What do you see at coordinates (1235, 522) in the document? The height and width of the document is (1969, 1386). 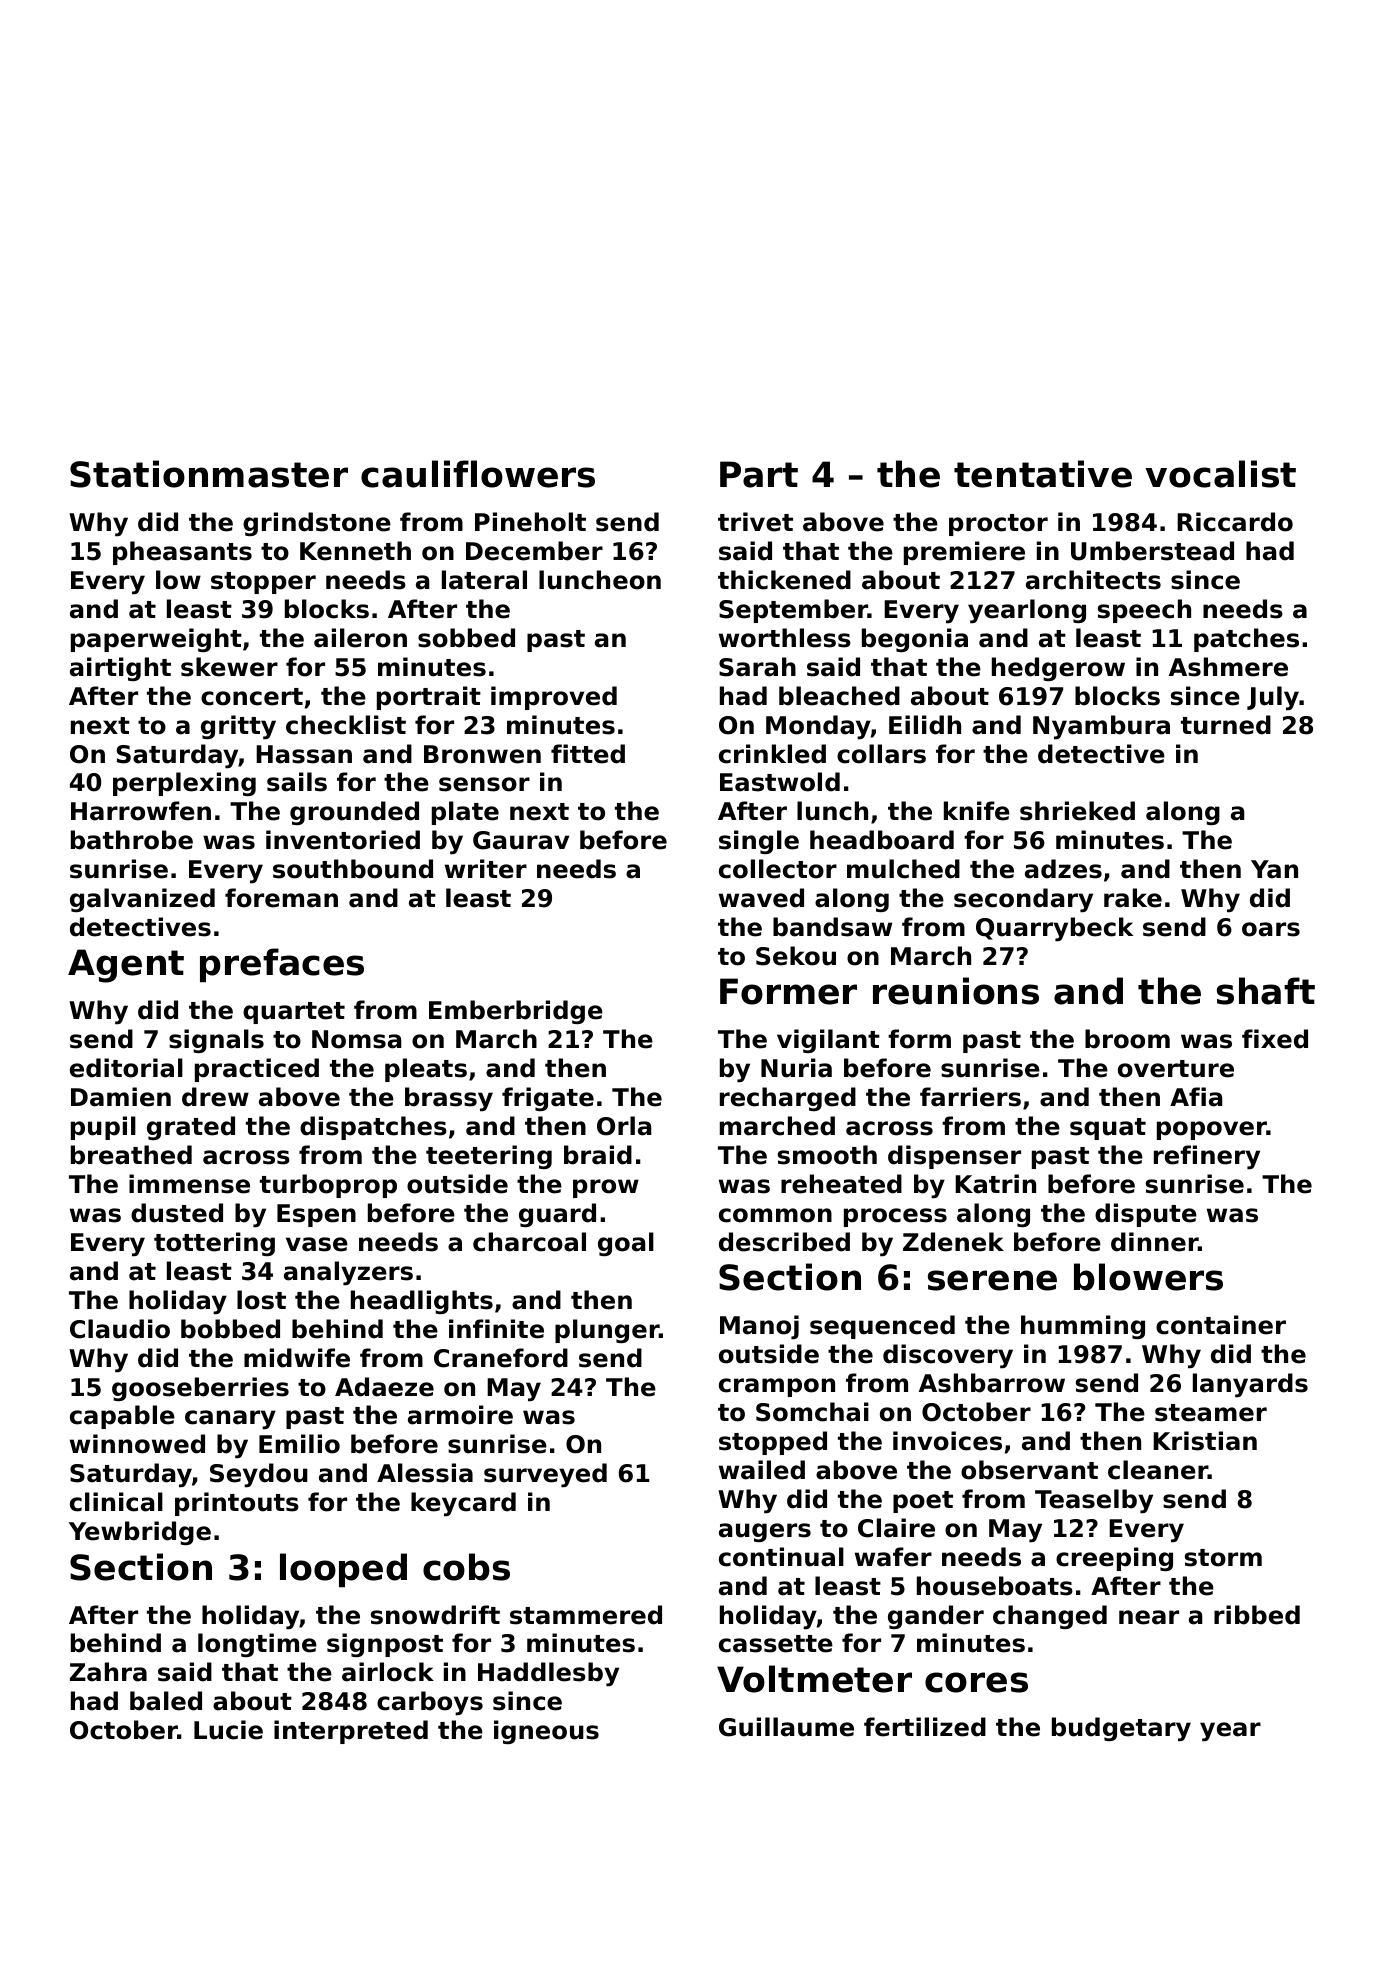 I see `Riccardo` at bounding box center [1235, 522].
